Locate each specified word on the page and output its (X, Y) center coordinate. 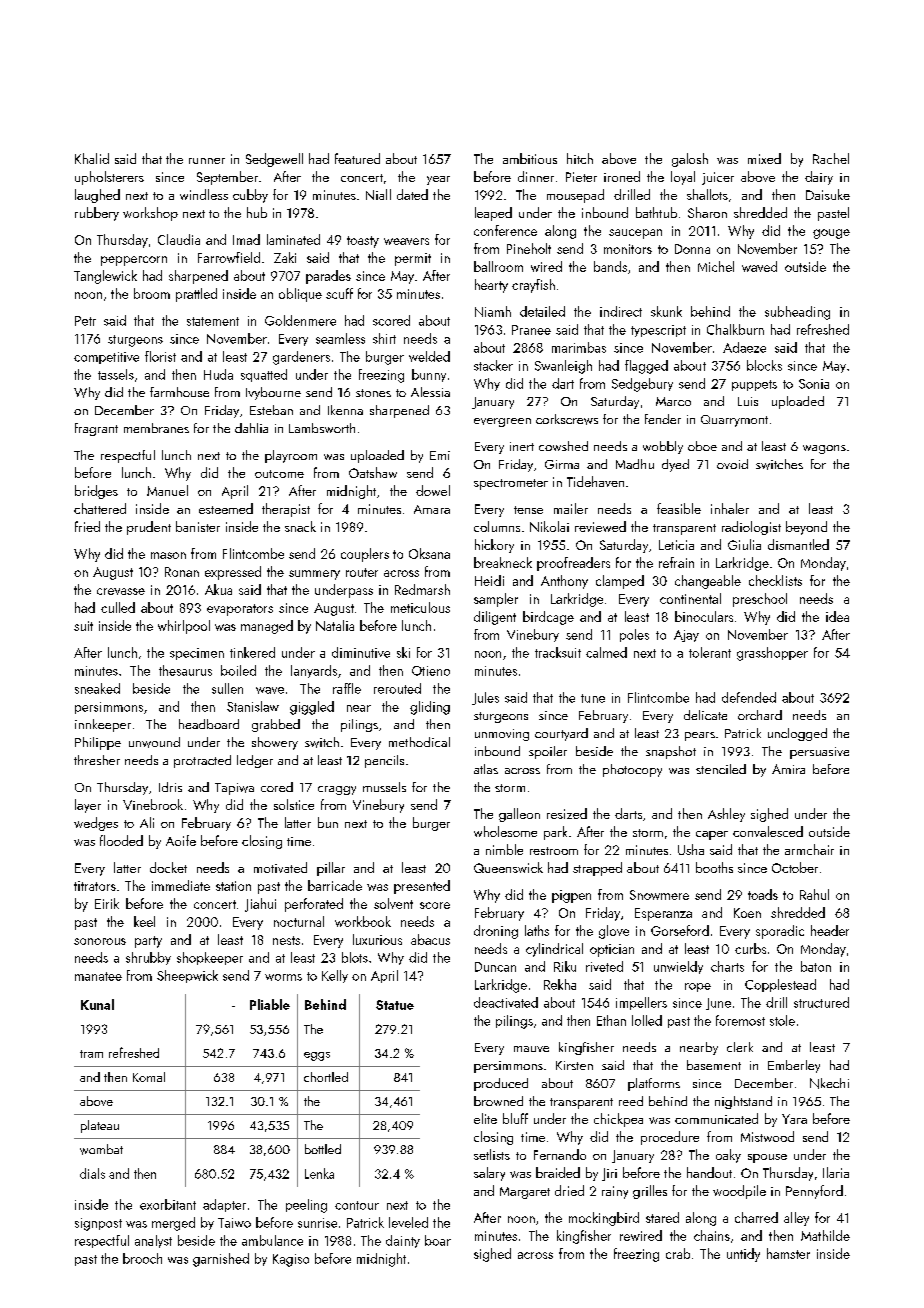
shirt (384, 338)
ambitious (530, 158)
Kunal (97, 1004)
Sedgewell (274, 160)
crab (678, 1253)
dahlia (251, 428)
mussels (384, 787)
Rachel (831, 158)
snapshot (671, 752)
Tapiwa (234, 789)
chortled (326, 1077)
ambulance (272, 1240)
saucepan (635, 234)
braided (558, 1172)
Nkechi (829, 1083)
